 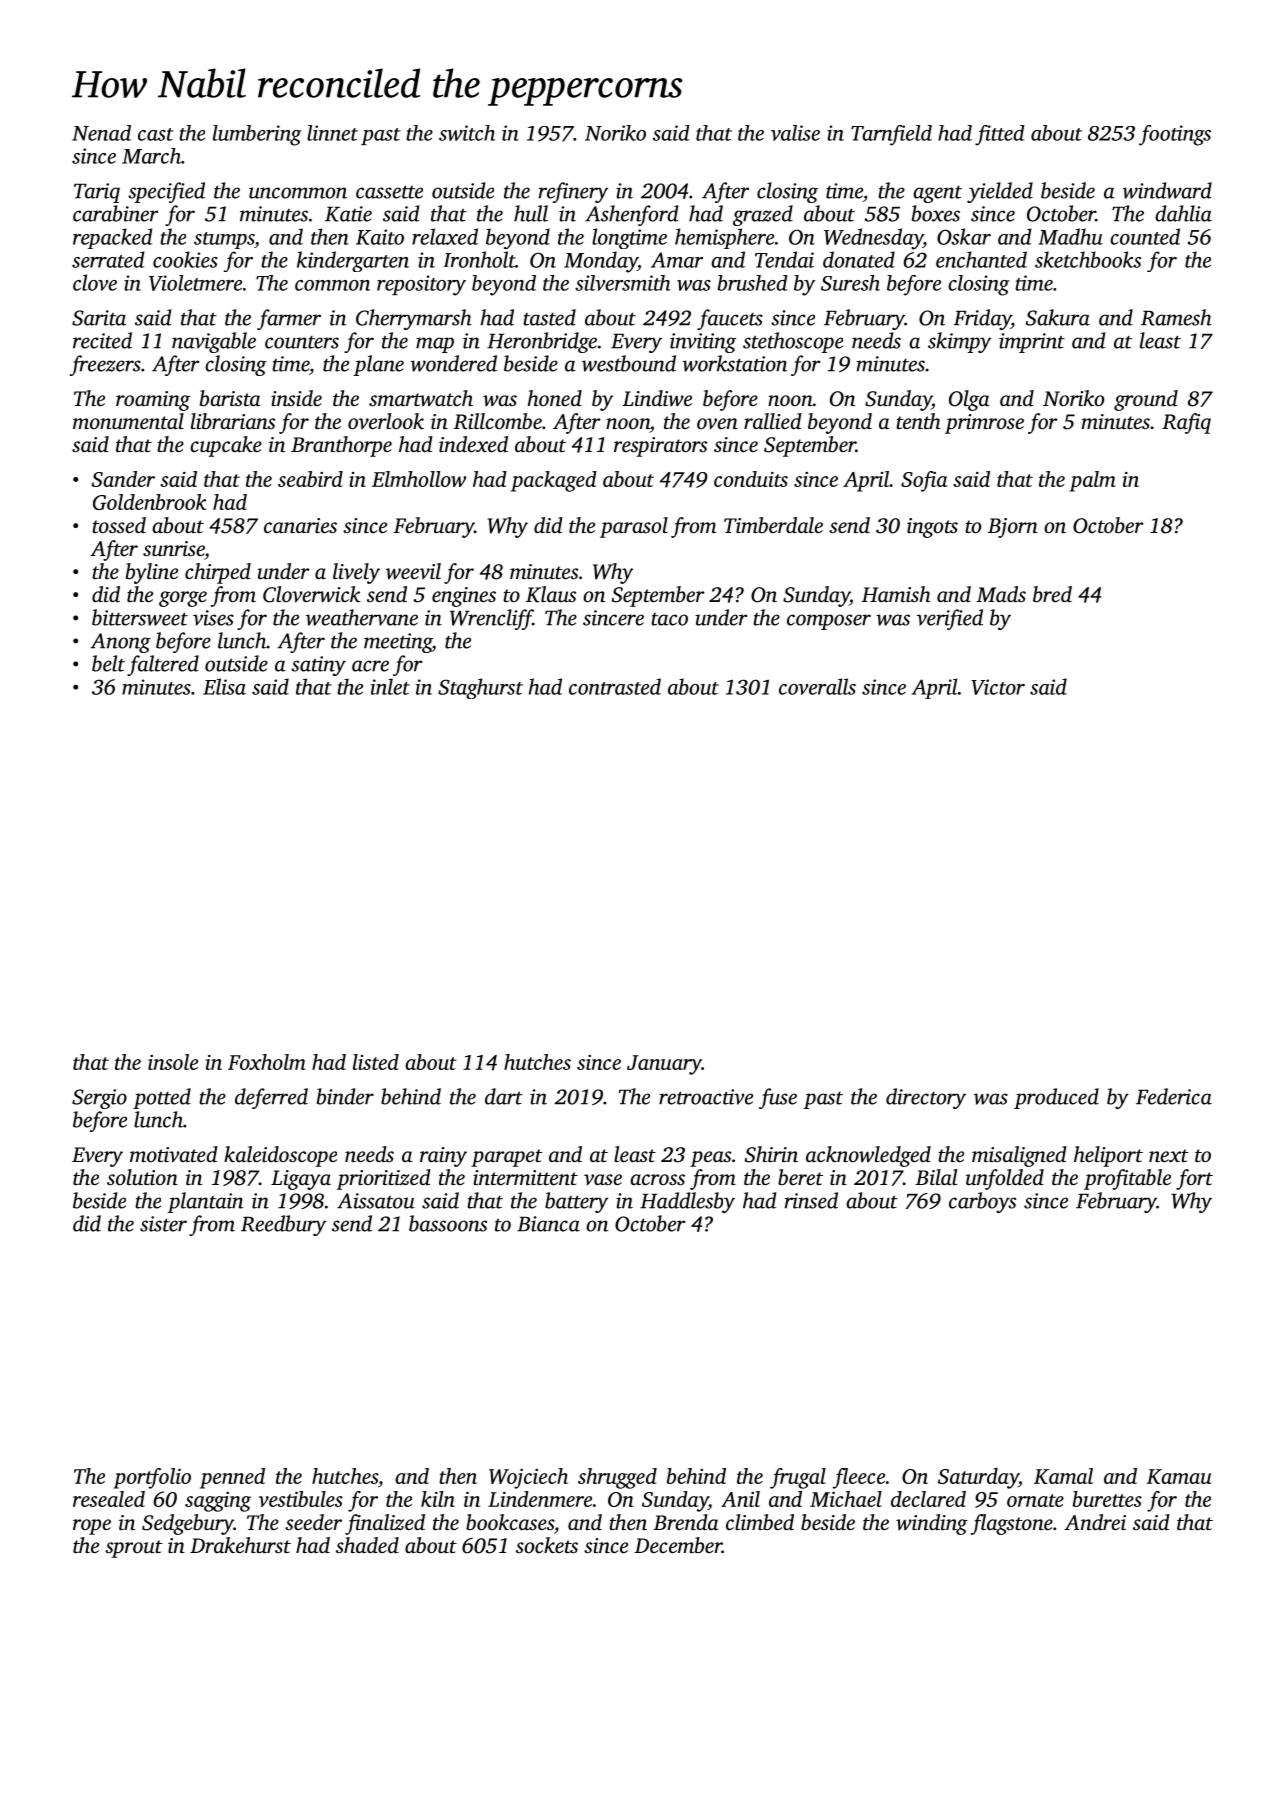 What do you see at coordinates (1095, 1522) in the image?
I see `Andrei` at bounding box center [1095, 1522].
